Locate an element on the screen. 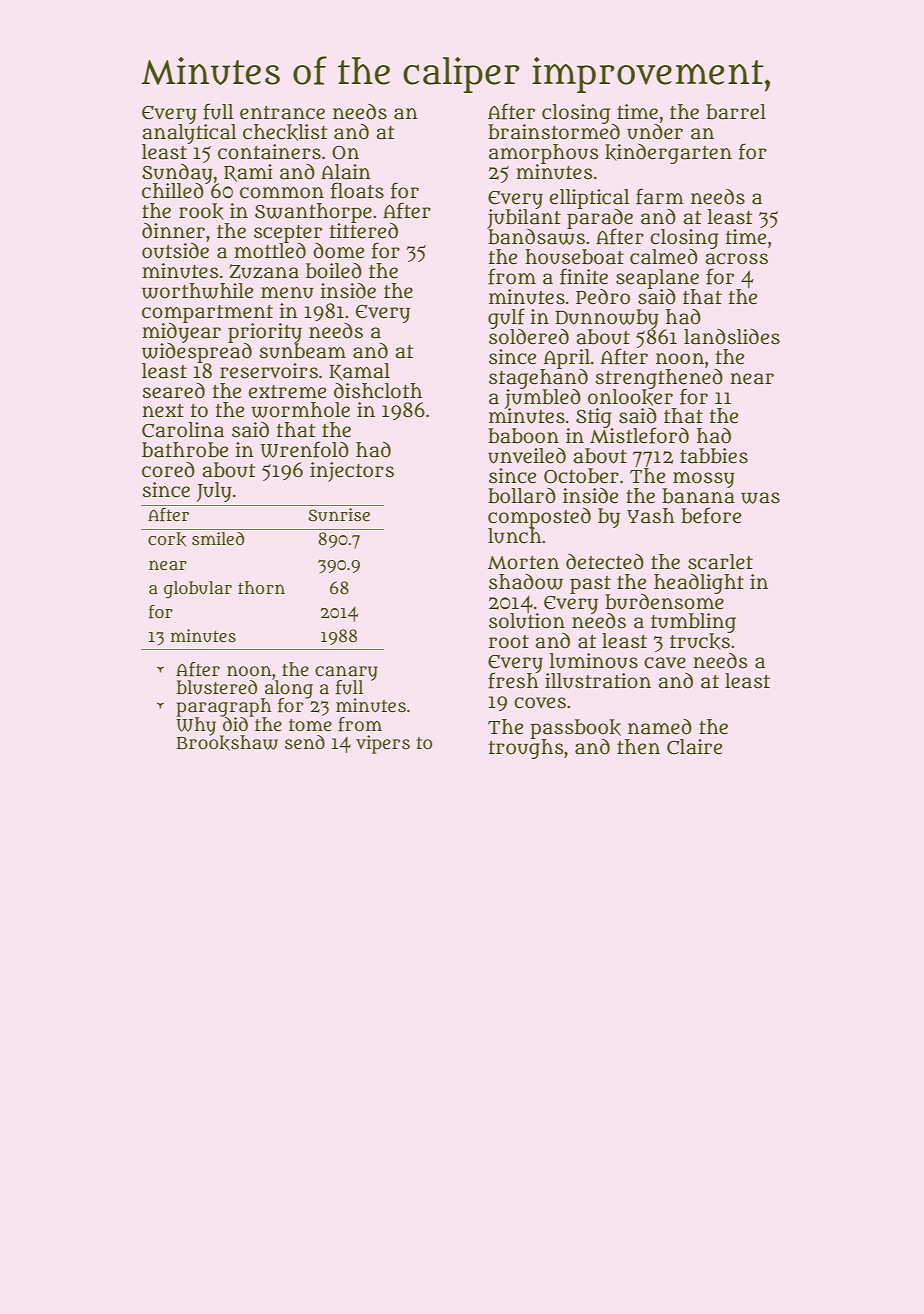  troughs is located at coordinates (526, 749).
